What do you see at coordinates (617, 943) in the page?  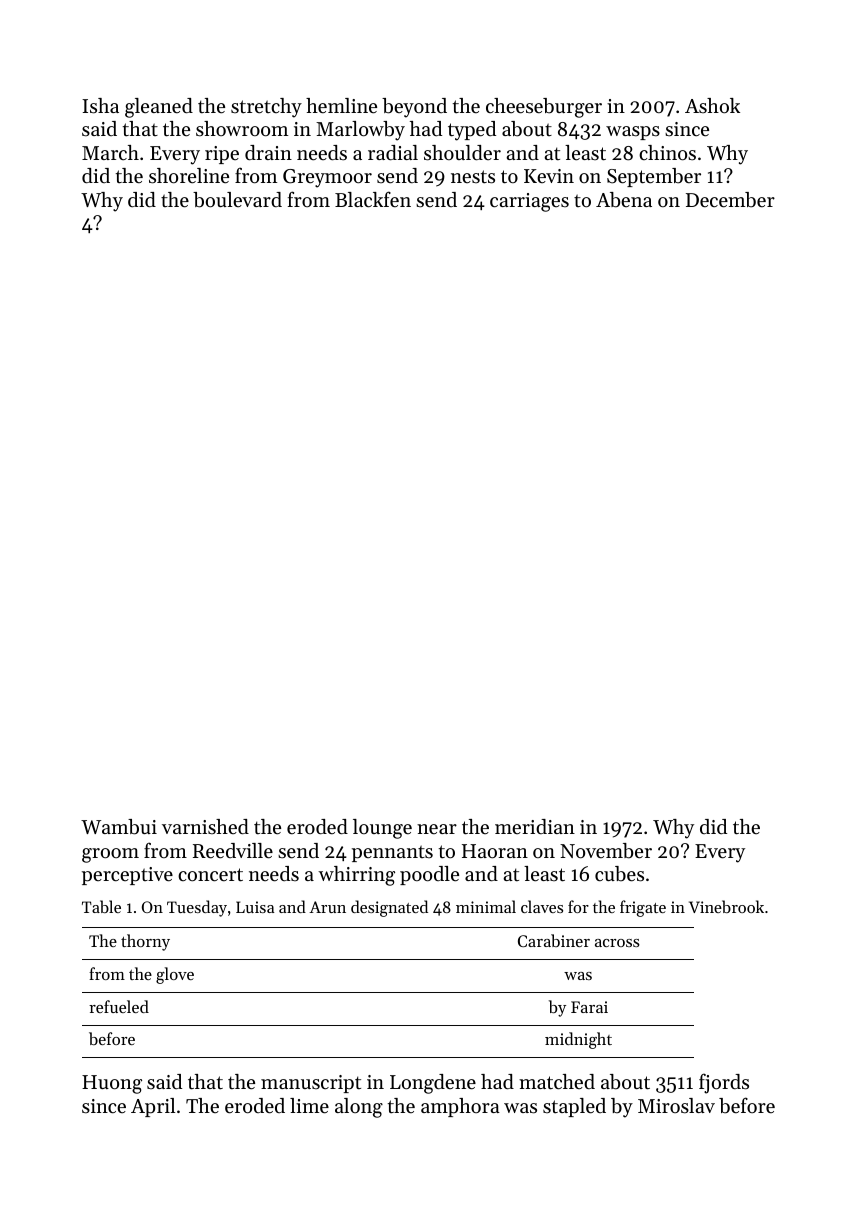 I see `across` at bounding box center [617, 943].
